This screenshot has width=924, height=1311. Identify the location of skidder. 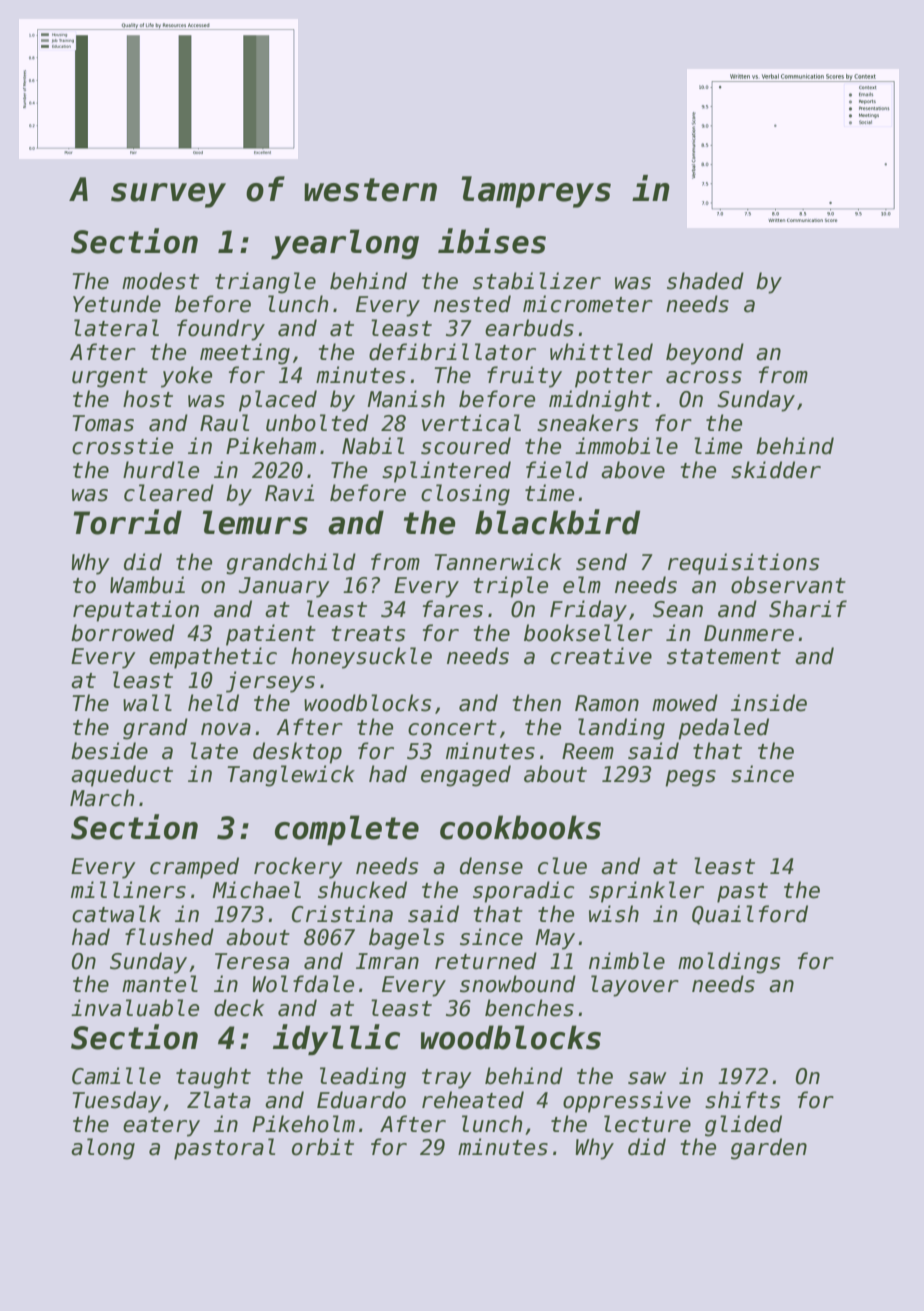
(776, 470).
